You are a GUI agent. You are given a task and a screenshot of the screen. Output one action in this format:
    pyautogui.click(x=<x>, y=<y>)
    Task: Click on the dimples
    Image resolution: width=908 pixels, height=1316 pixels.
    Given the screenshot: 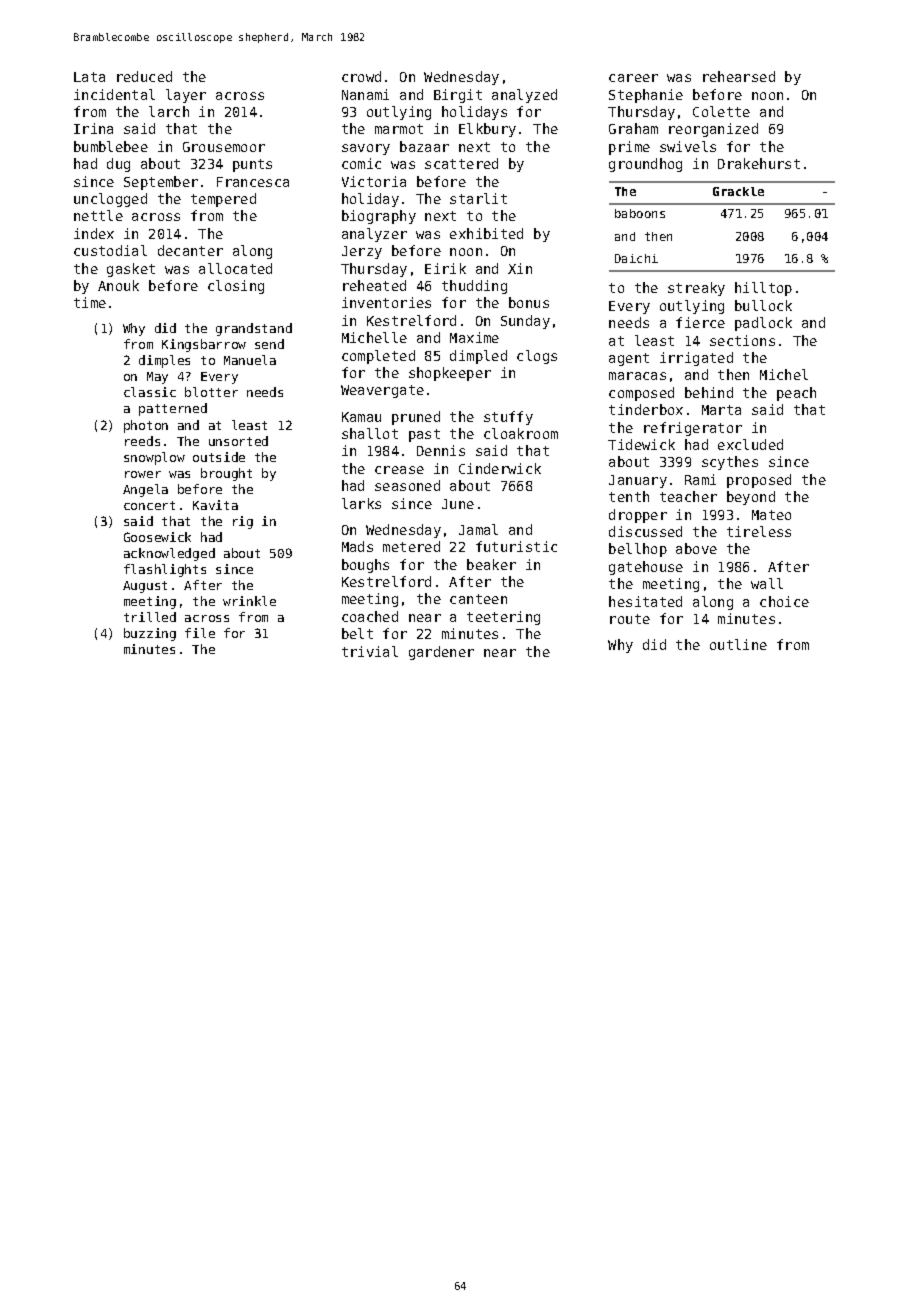 What is the action you would take?
    pyautogui.click(x=164, y=361)
